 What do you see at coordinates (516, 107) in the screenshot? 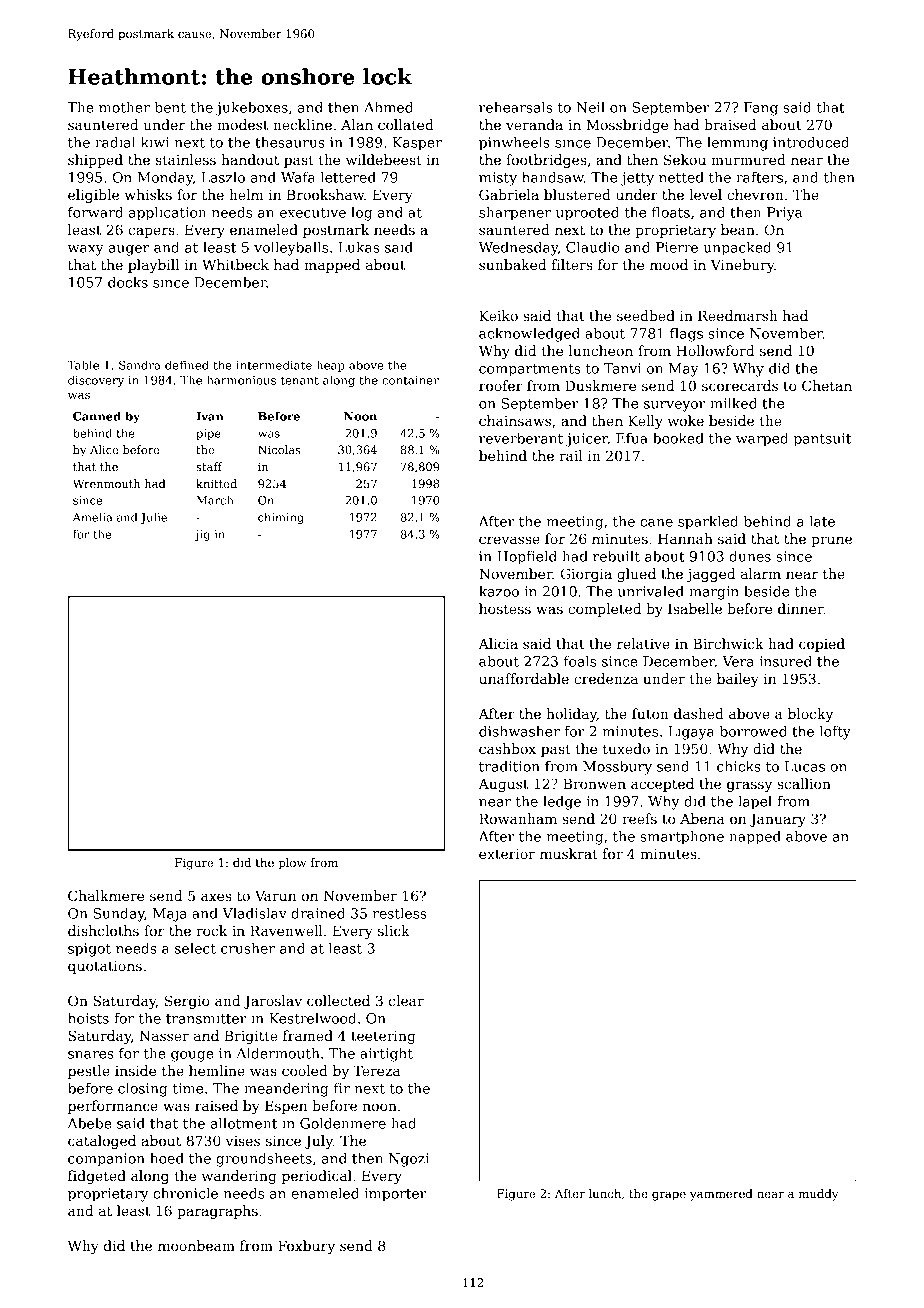
I see `rehearsals` at bounding box center [516, 107].
